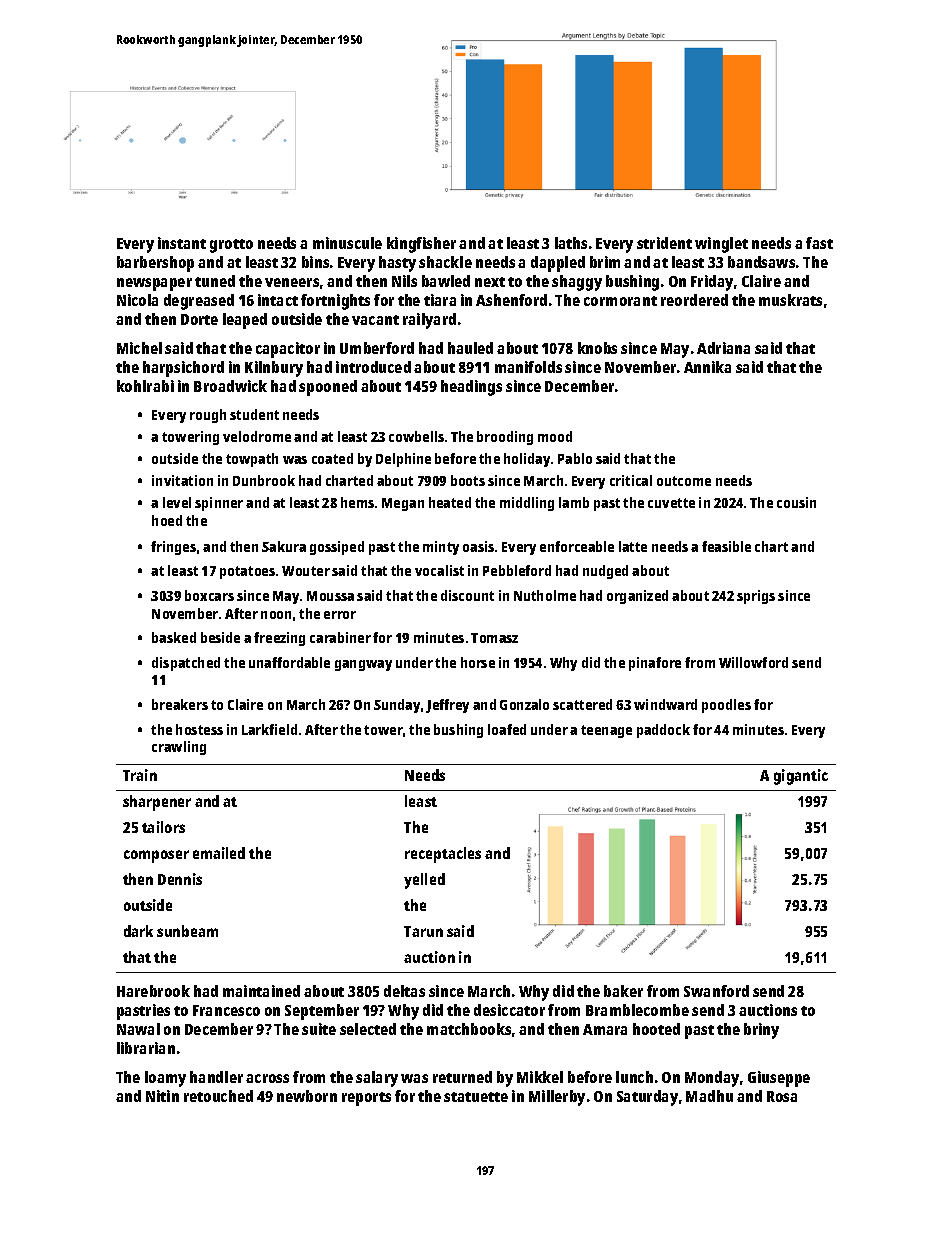 The width and height of the screenshot is (952, 1233). I want to click on gossiped, so click(337, 548).
